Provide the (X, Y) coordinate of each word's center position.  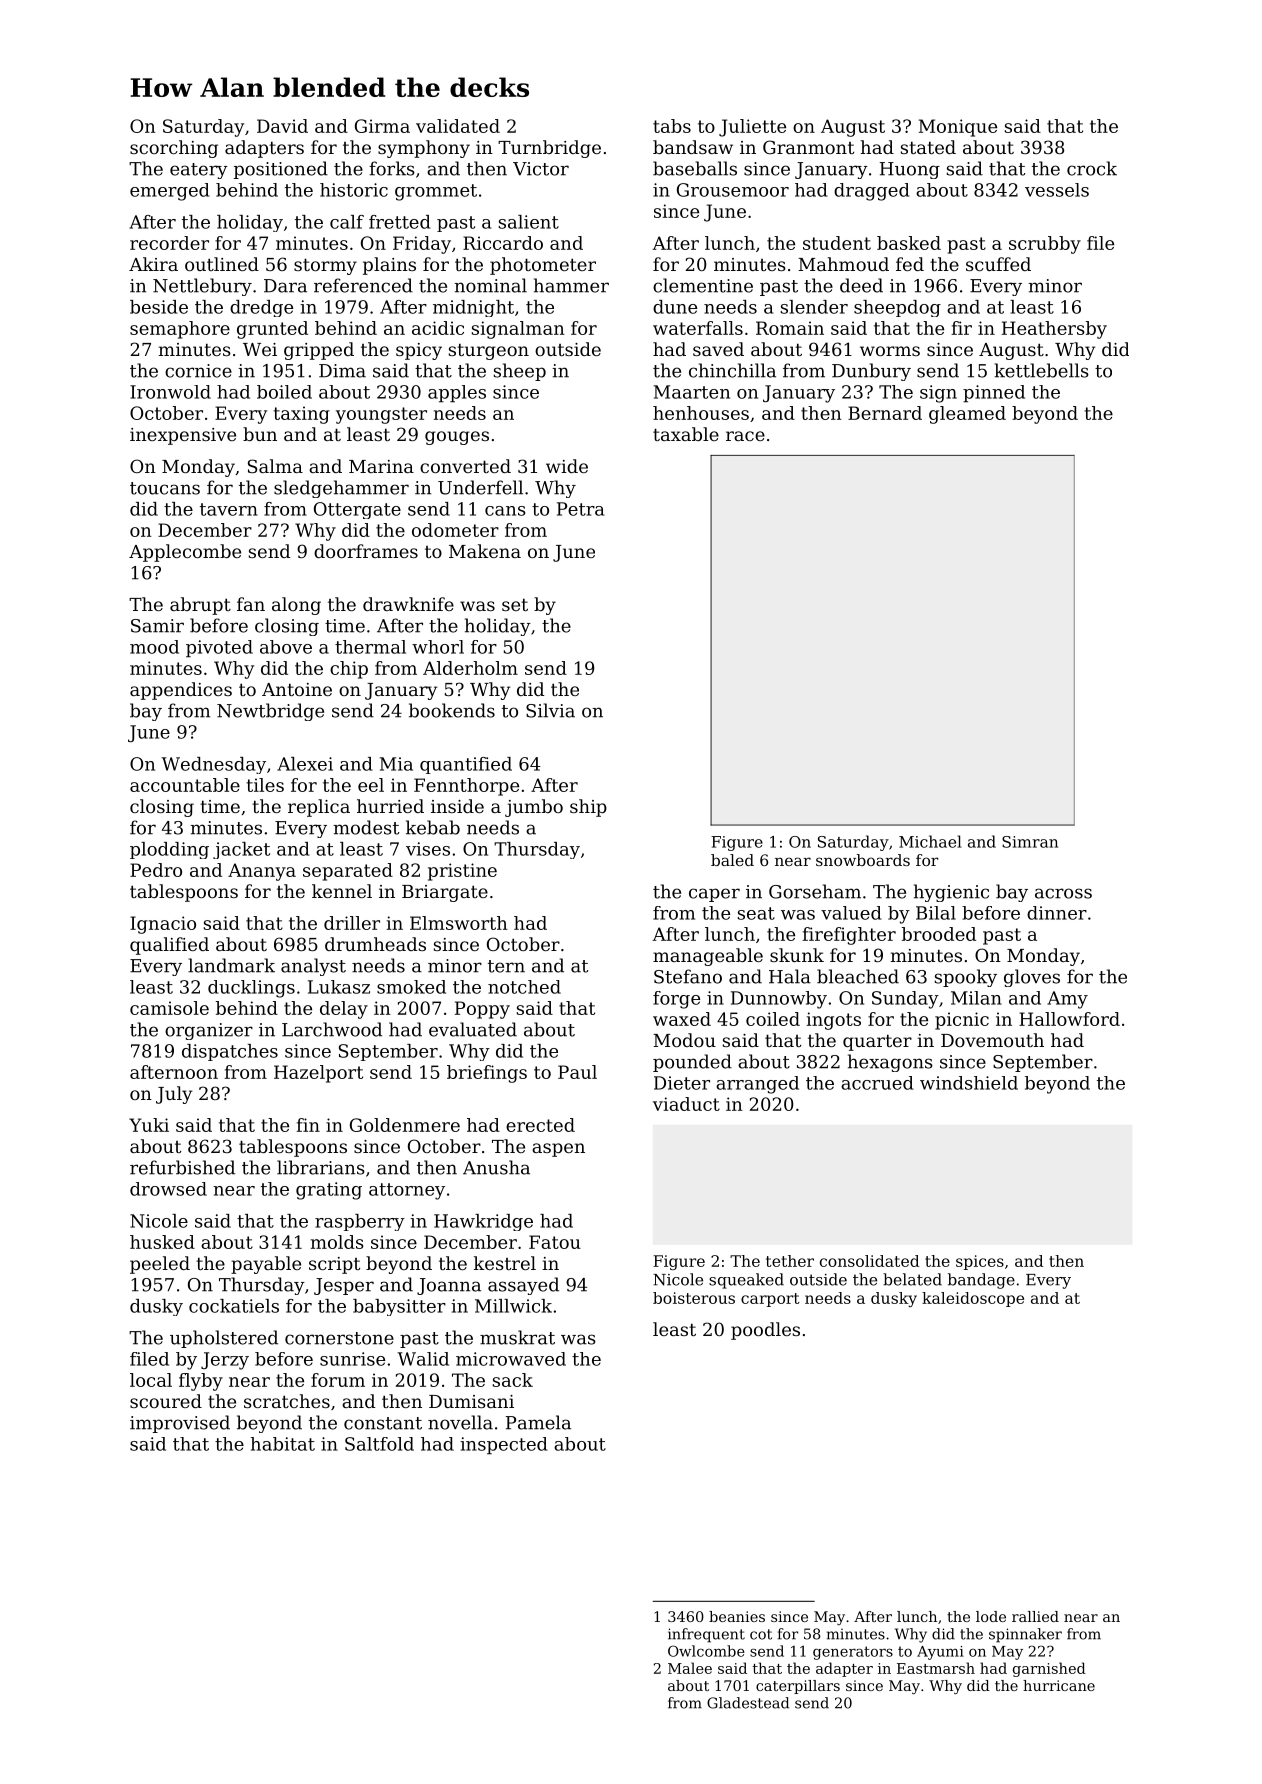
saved (718, 349)
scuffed (998, 264)
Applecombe (185, 553)
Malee (690, 1668)
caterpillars (798, 1687)
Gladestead (748, 1703)
